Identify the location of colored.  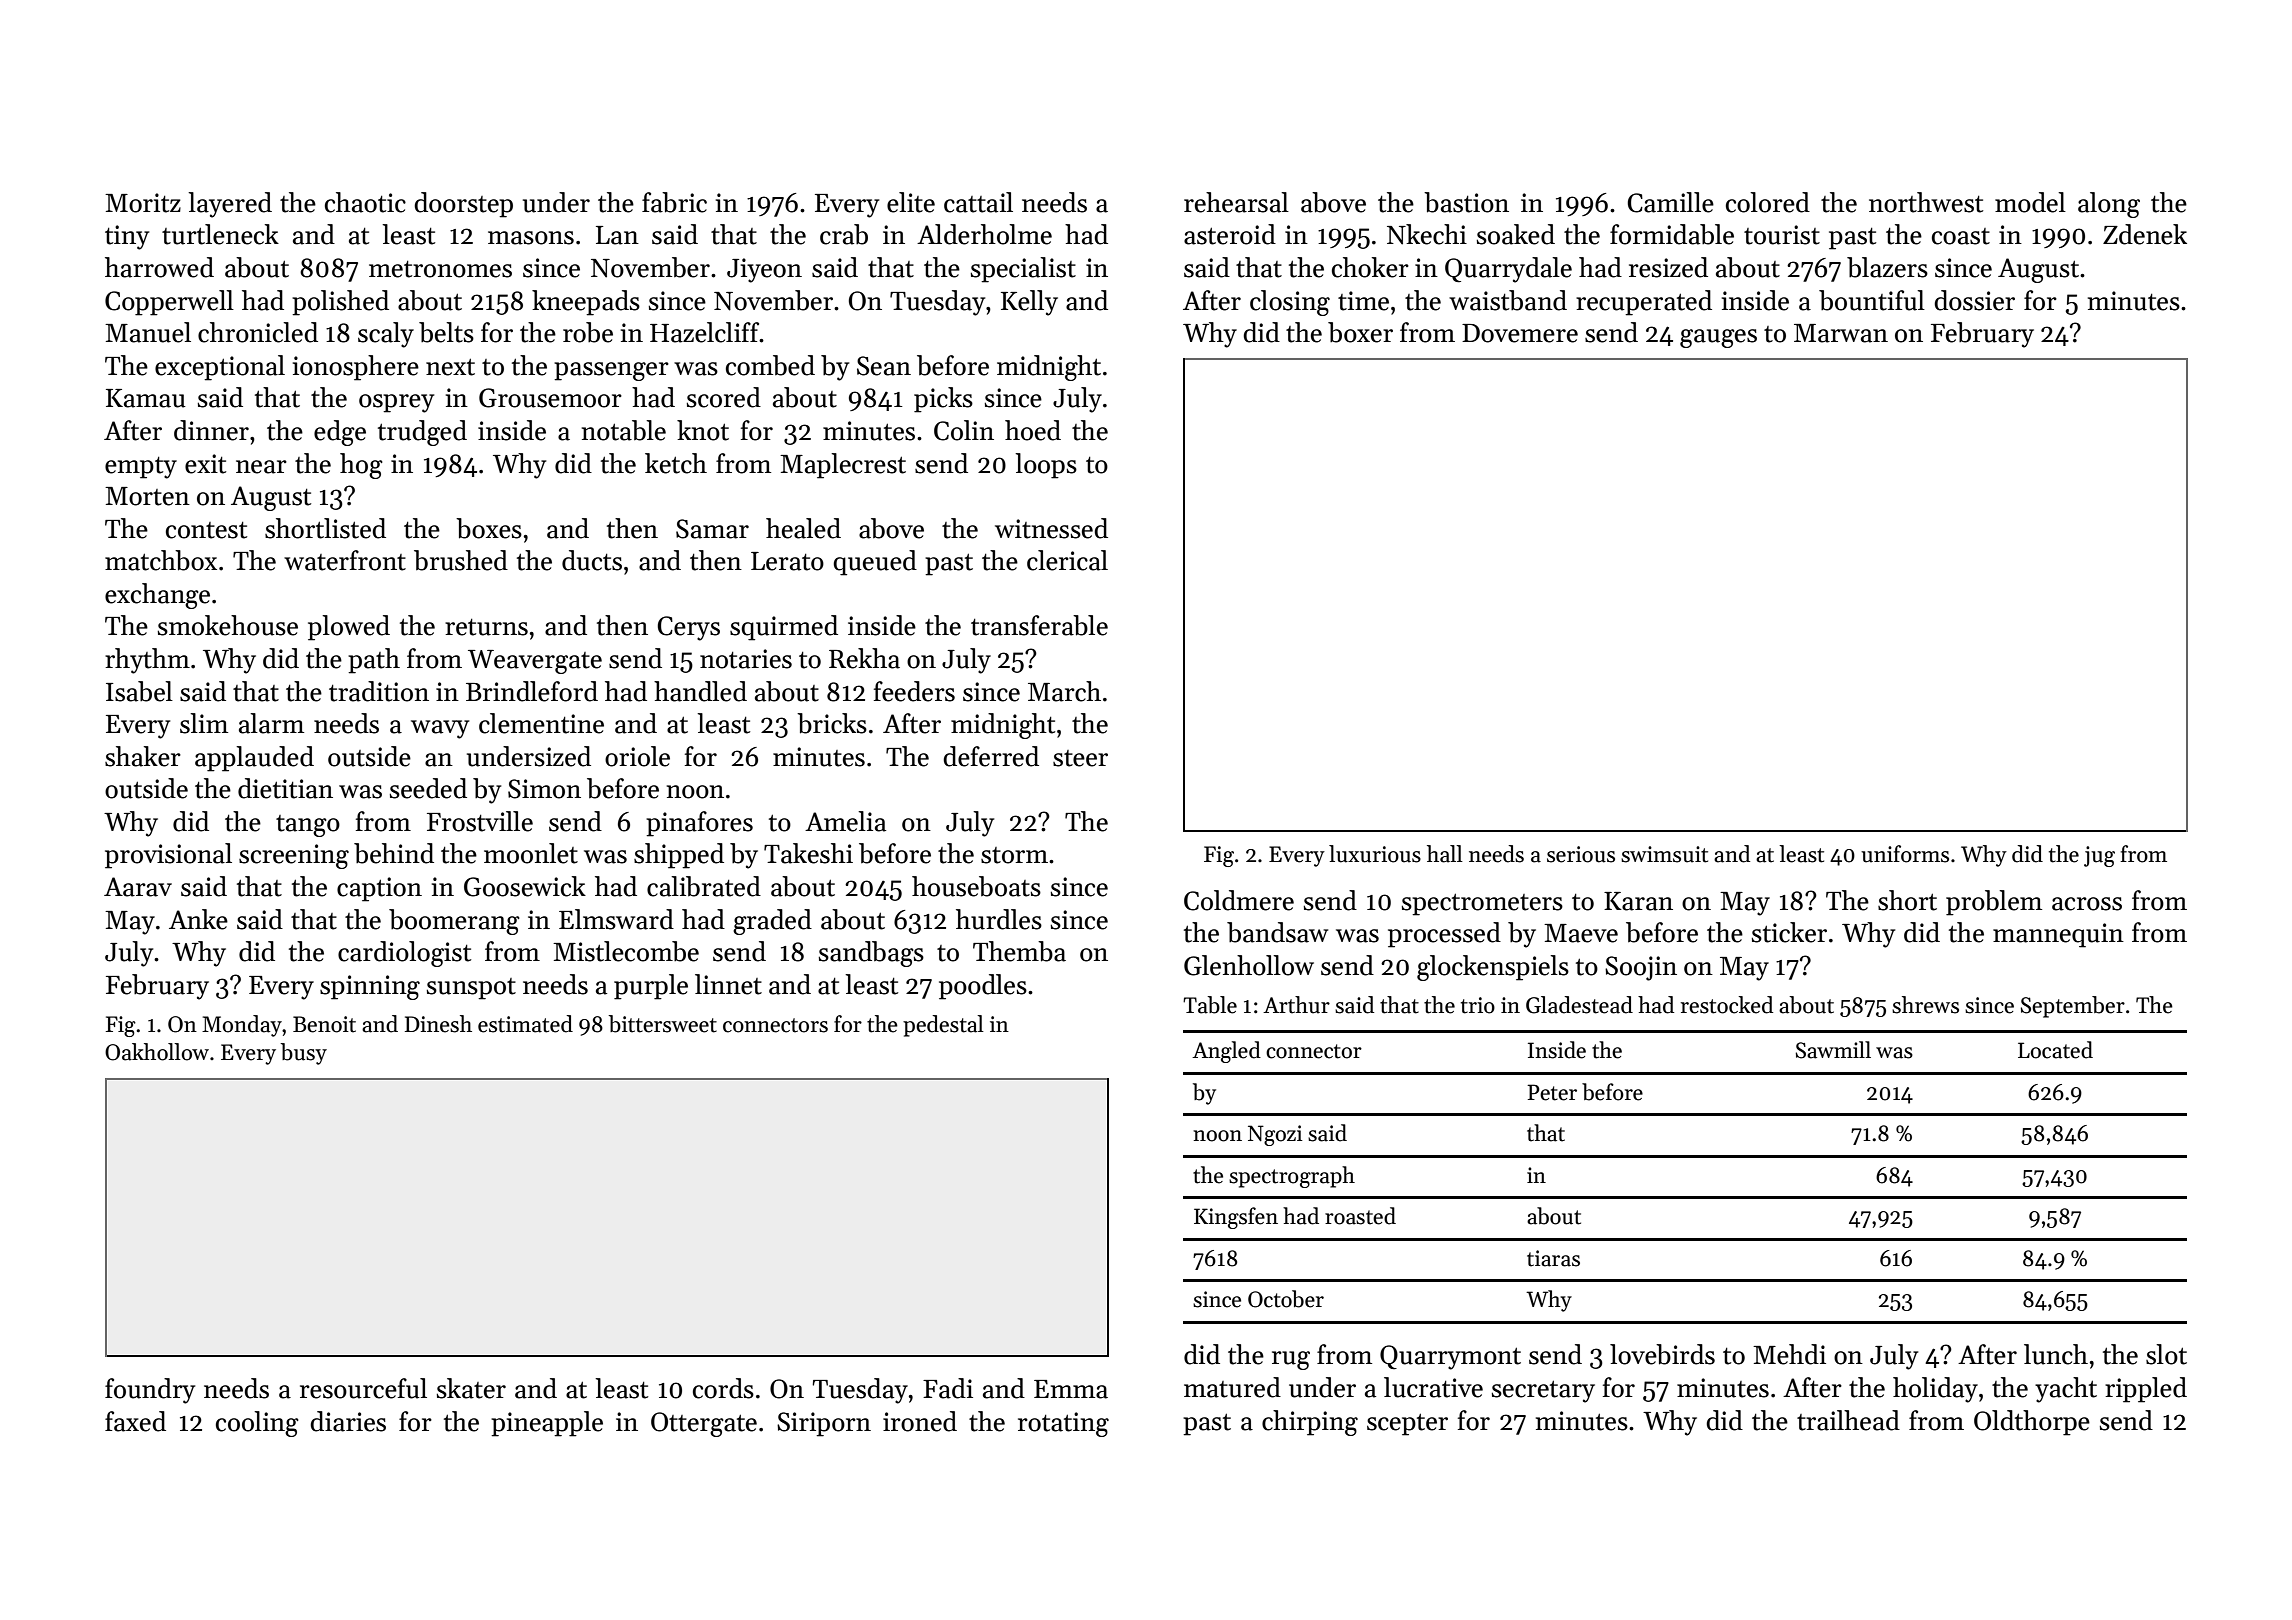
(1768, 202).
